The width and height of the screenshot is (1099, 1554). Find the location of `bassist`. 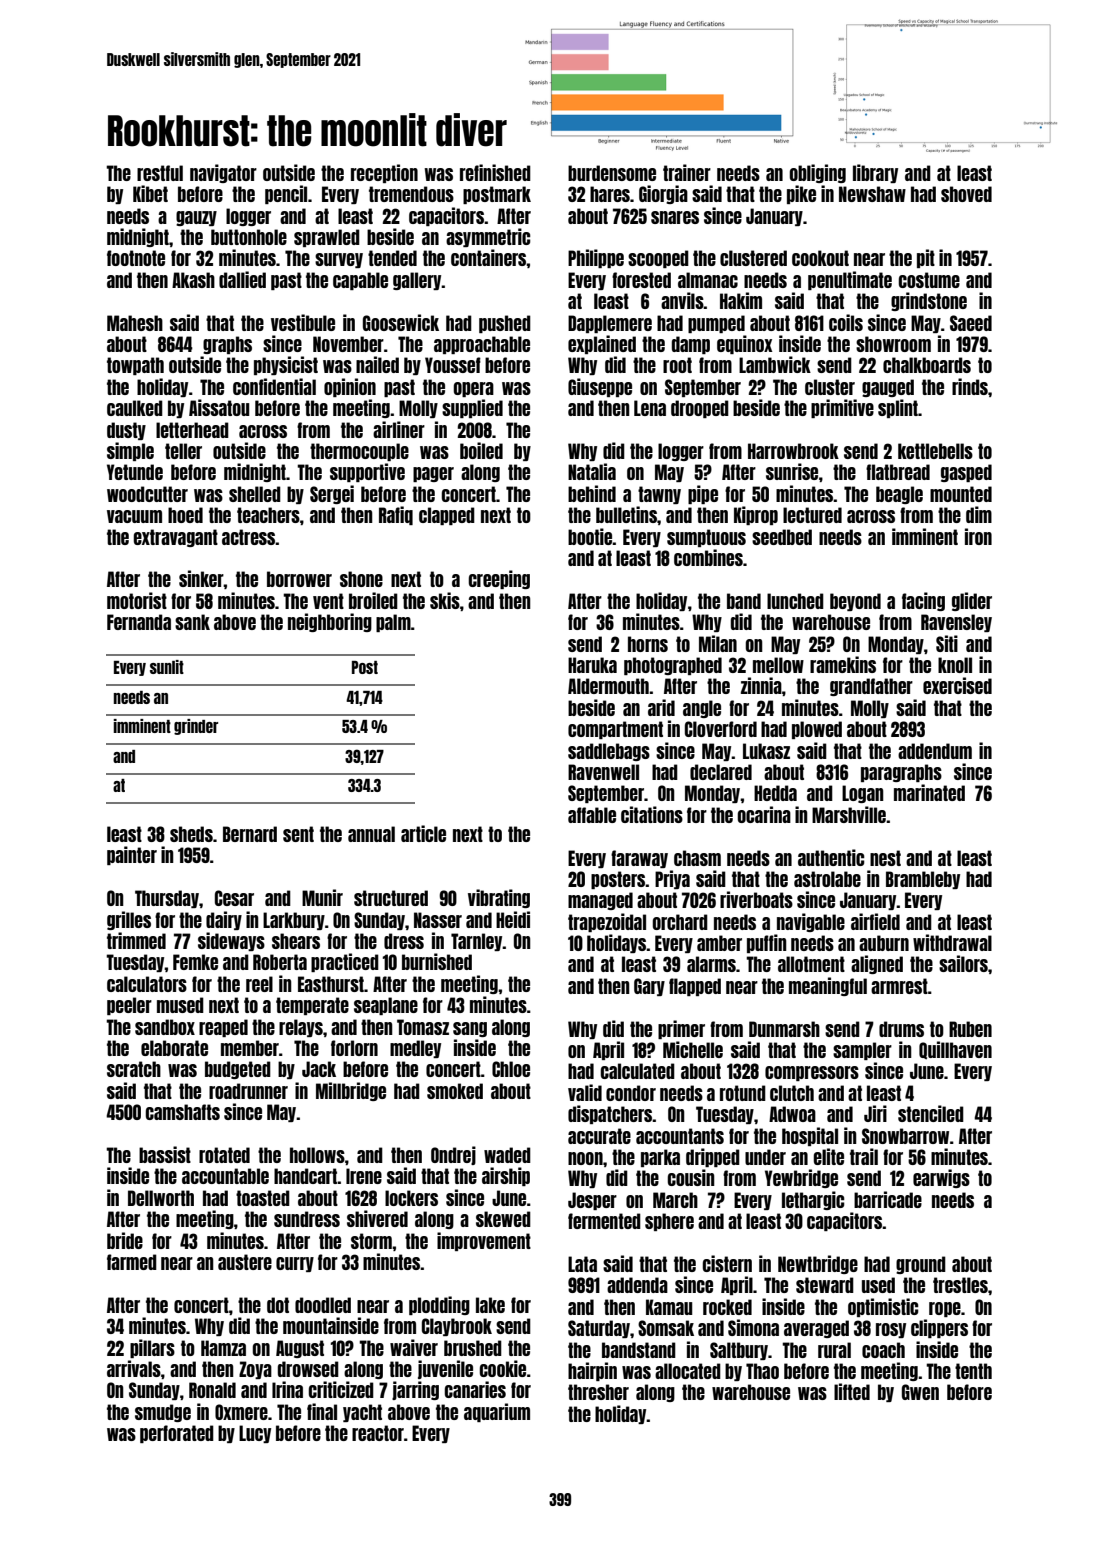

bassist is located at coordinates (165, 1154).
